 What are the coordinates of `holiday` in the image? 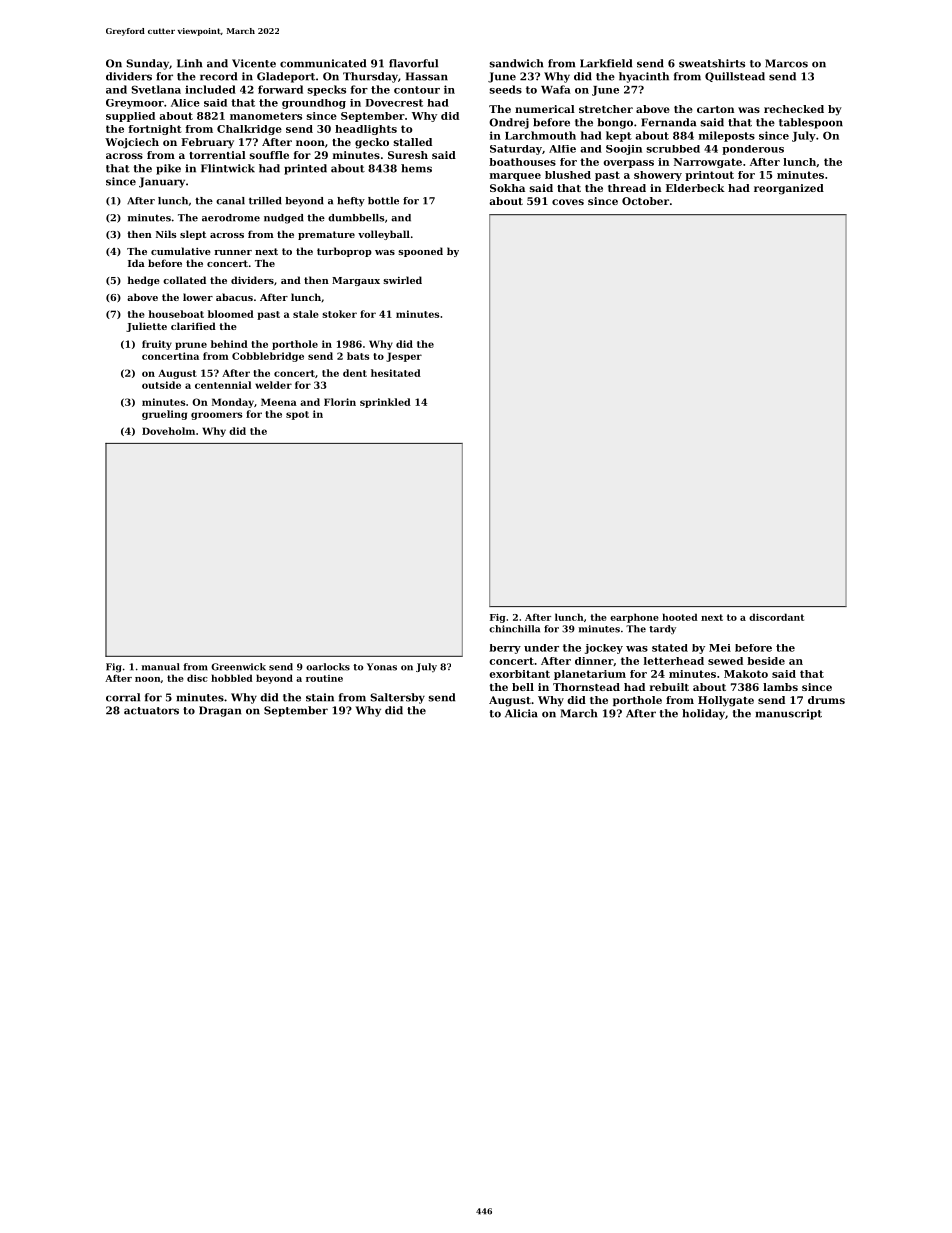 It's located at (703, 714).
